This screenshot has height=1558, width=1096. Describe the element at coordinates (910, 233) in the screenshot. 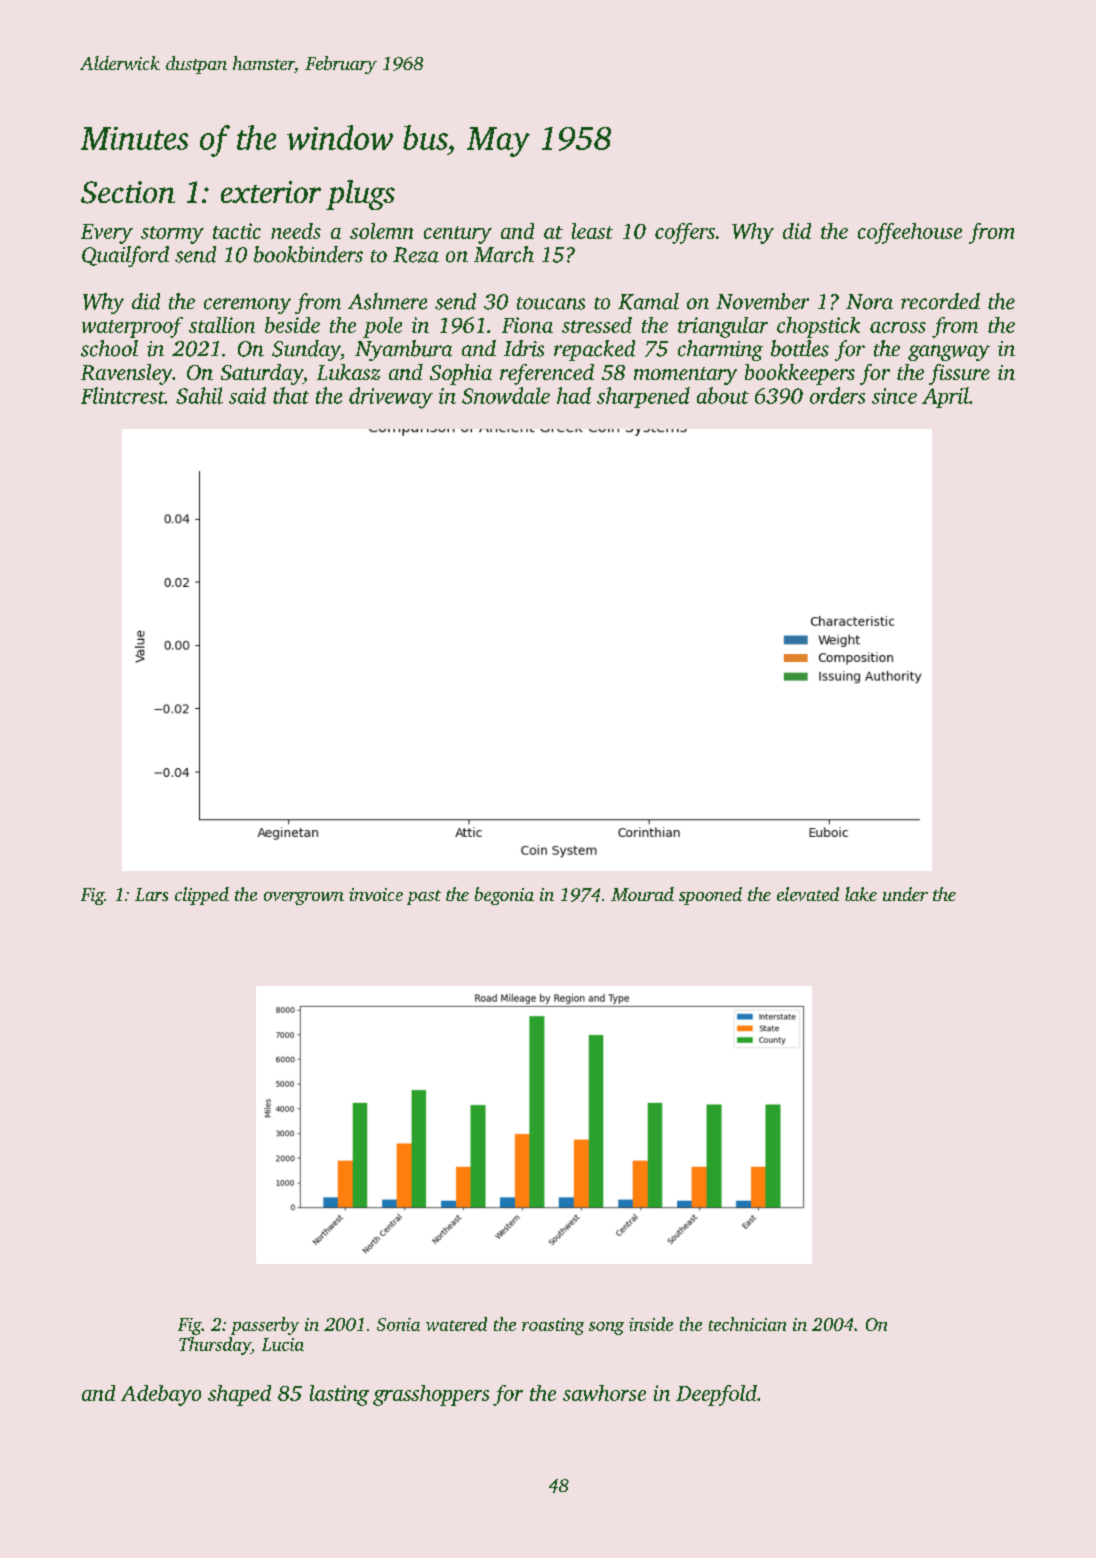

I see `coffeehouse` at that location.
